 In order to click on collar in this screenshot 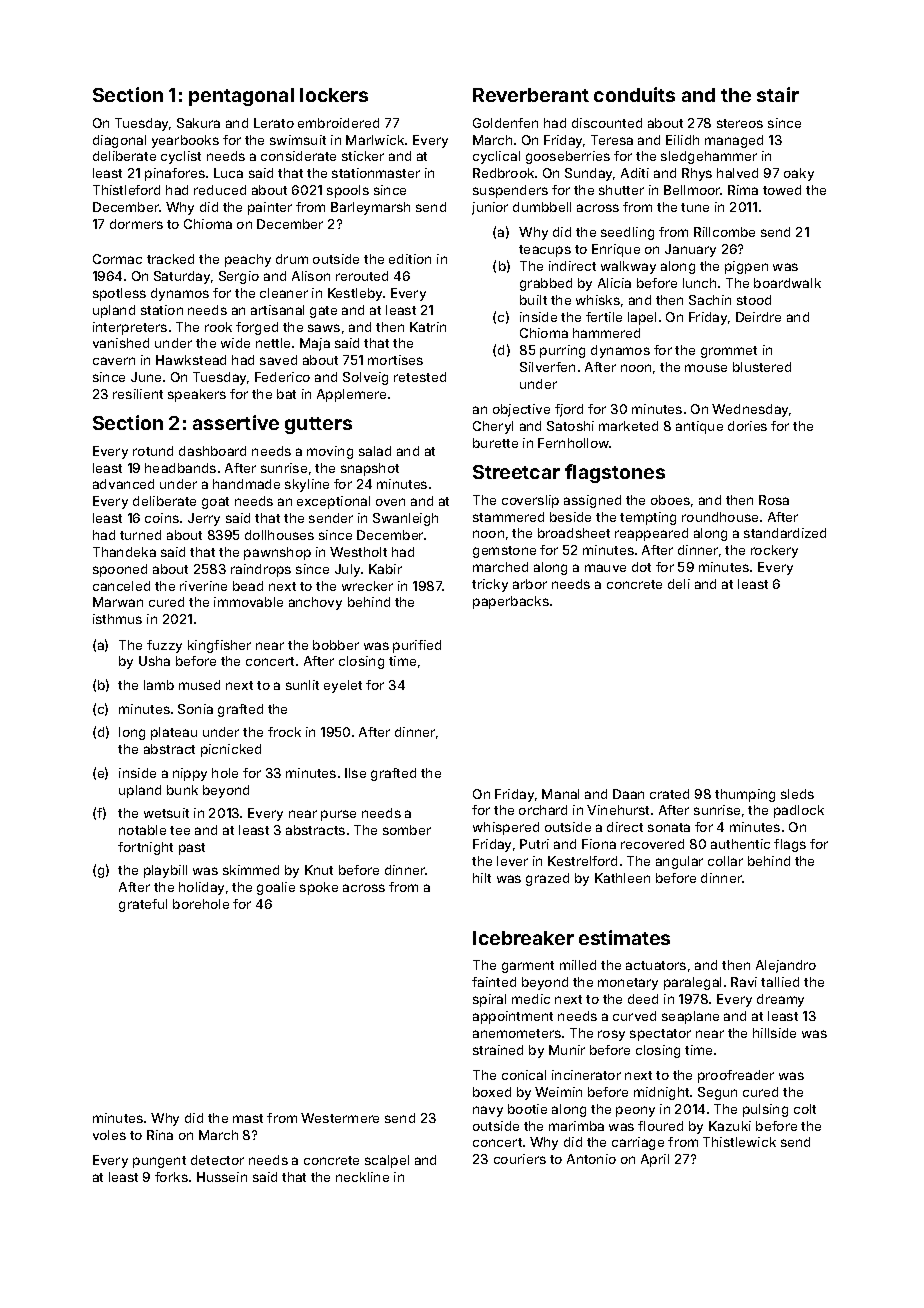, I will do `click(725, 861)`.
